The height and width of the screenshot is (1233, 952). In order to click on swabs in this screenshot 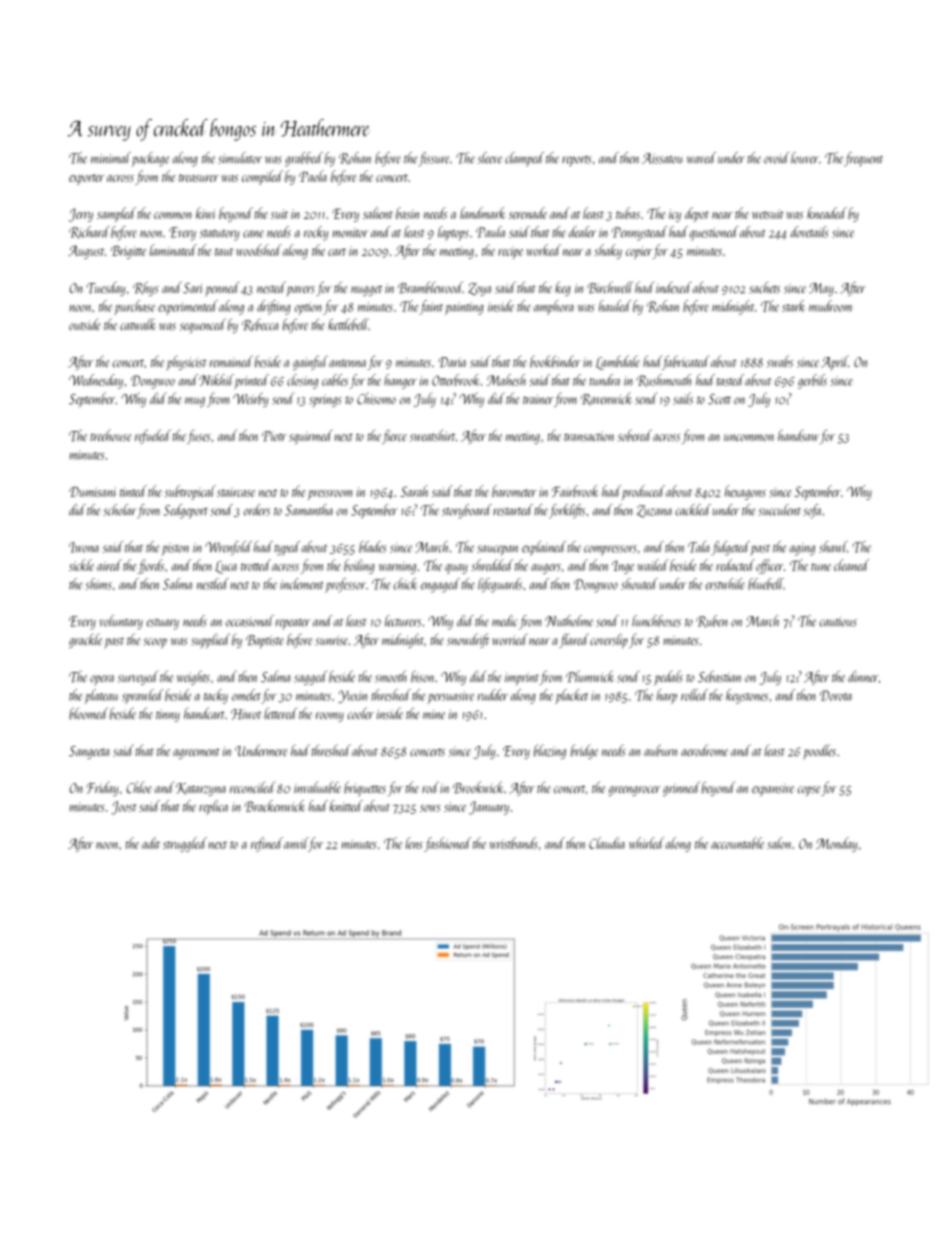, I will do `click(780, 361)`.
